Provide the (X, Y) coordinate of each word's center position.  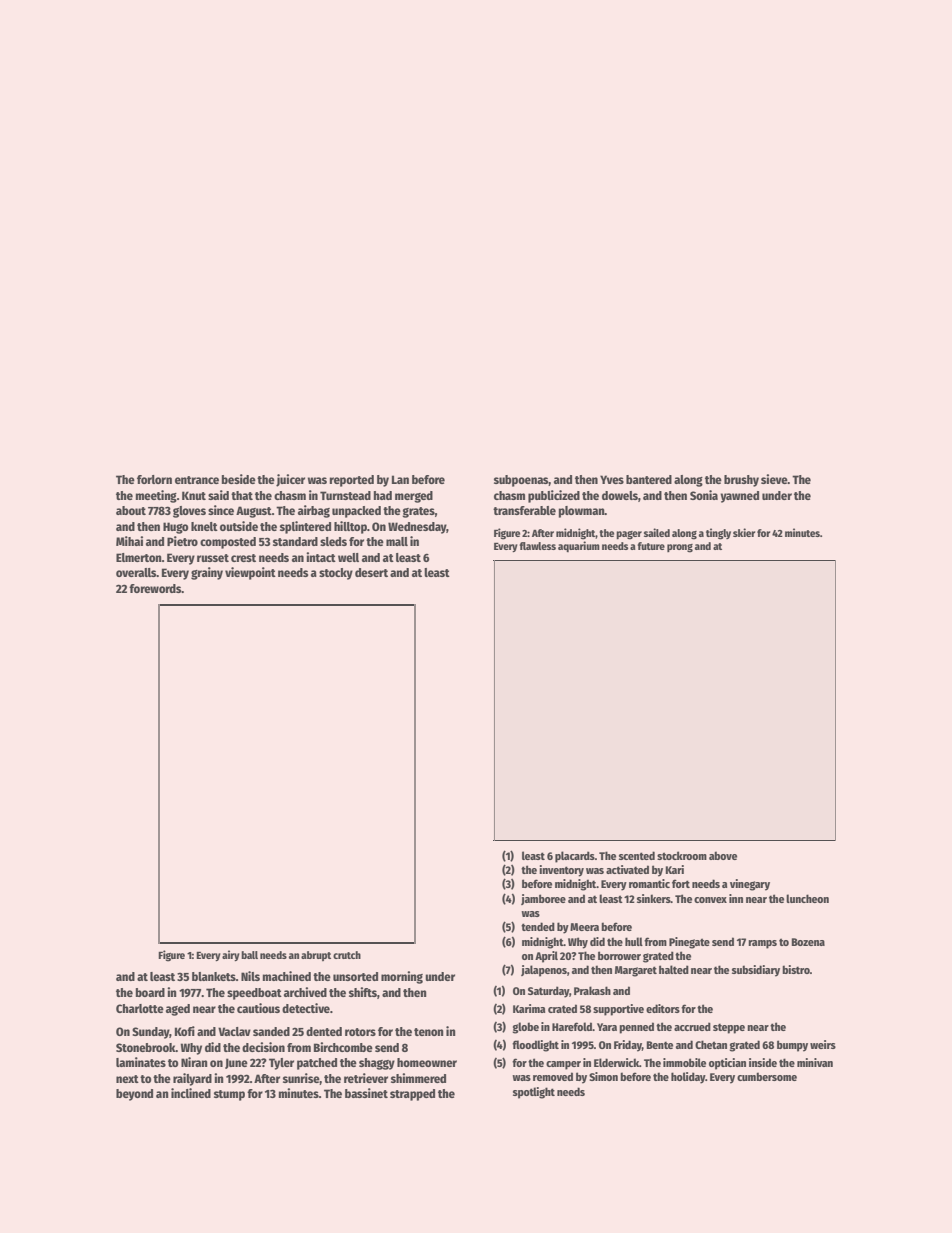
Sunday (151, 1033)
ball (249, 955)
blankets (214, 976)
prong (680, 548)
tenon (429, 1032)
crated (562, 1008)
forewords (155, 588)
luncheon (807, 898)
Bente (659, 1045)
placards (575, 857)
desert (371, 572)
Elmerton (139, 557)
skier (744, 532)
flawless (537, 546)
